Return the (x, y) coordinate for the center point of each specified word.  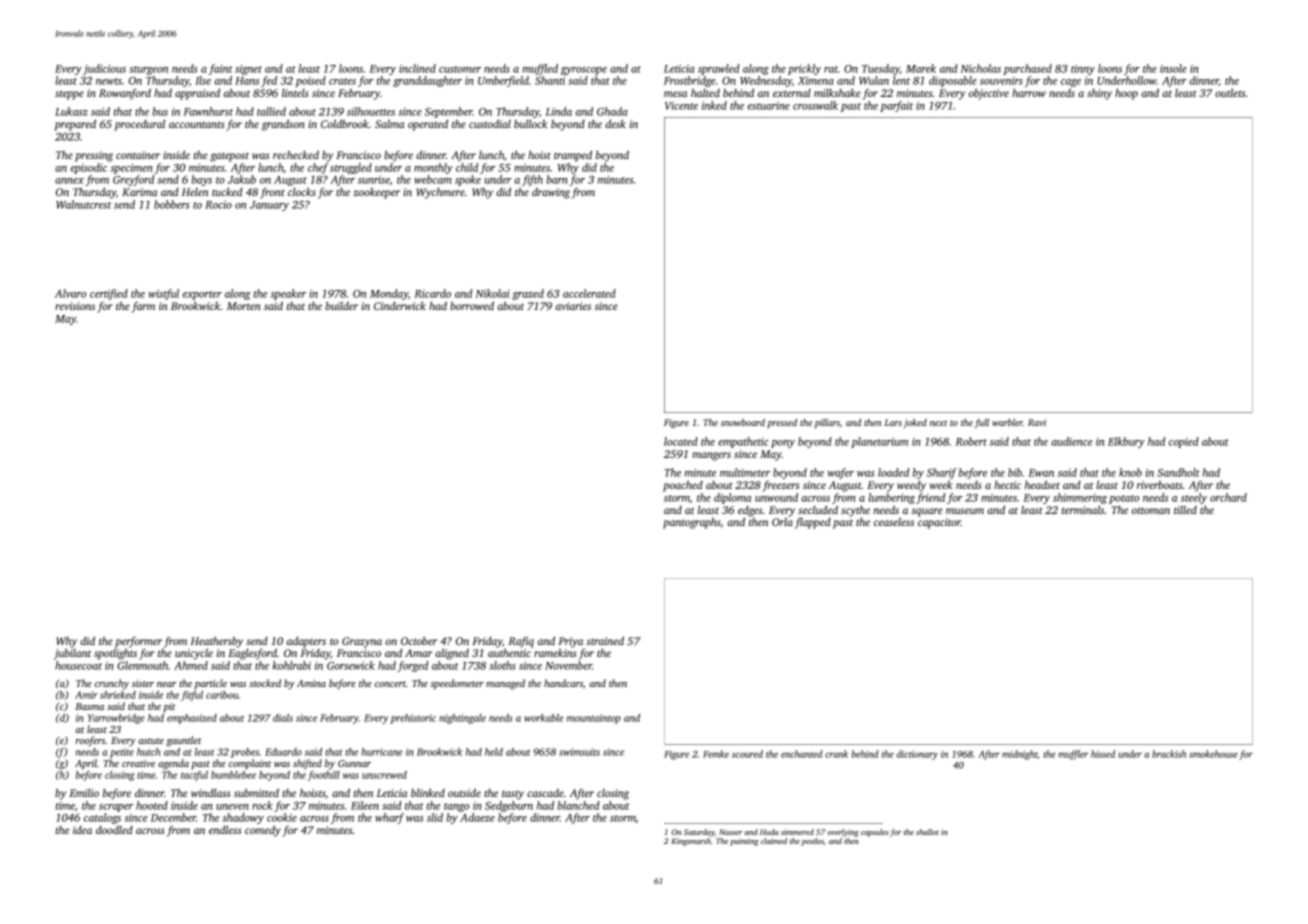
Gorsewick (351, 665)
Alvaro (70, 293)
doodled (114, 830)
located (681, 441)
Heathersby (216, 642)
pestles (813, 842)
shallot (927, 832)
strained (605, 640)
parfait (896, 106)
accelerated (589, 293)
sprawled (719, 69)
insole (1173, 68)
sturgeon (148, 70)
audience (1071, 441)
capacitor (939, 523)
